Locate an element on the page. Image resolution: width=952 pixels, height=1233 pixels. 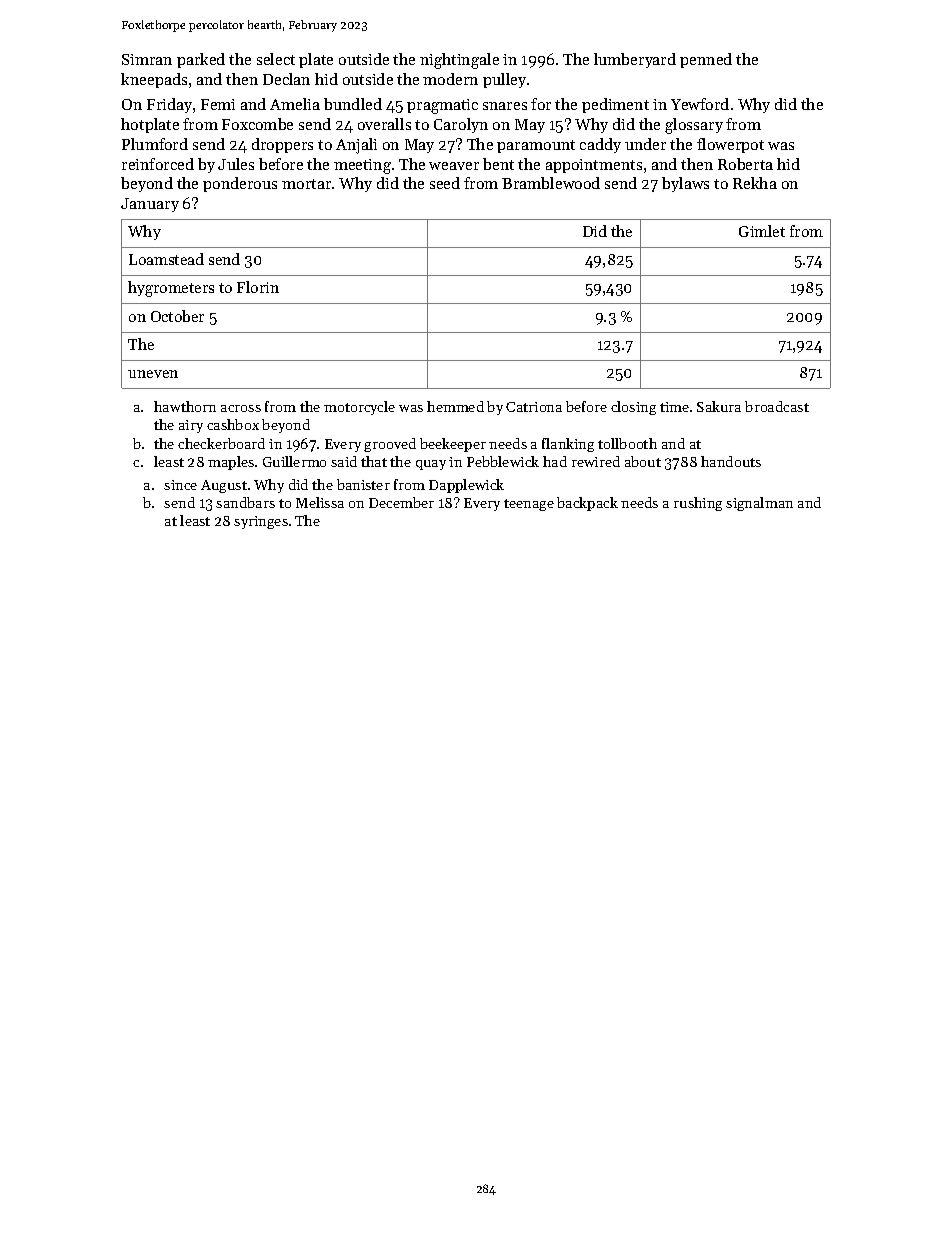
rushing is located at coordinates (698, 504).
